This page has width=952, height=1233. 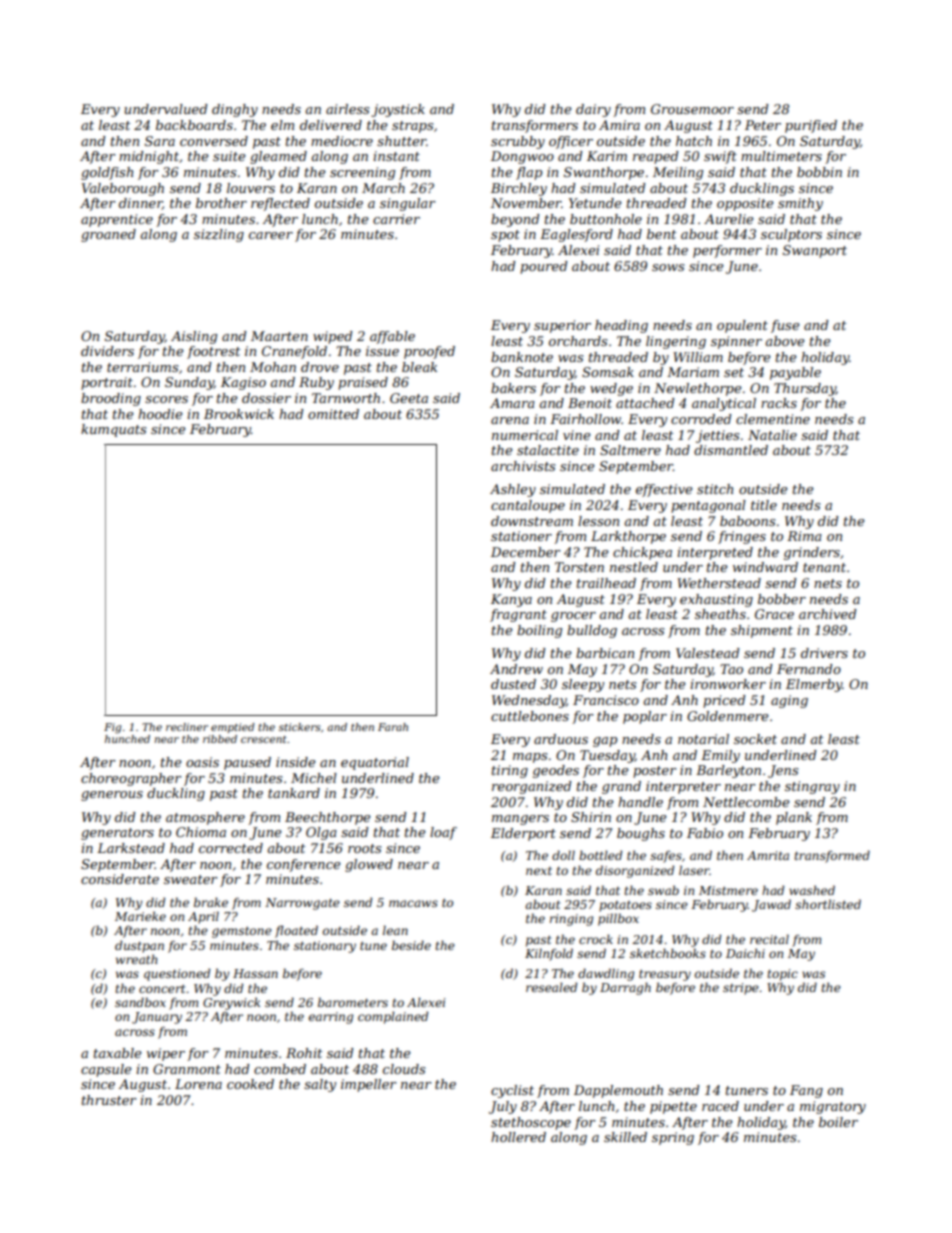 What do you see at coordinates (549, 954) in the page?
I see `Kilnfold` at bounding box center [549, 954].
